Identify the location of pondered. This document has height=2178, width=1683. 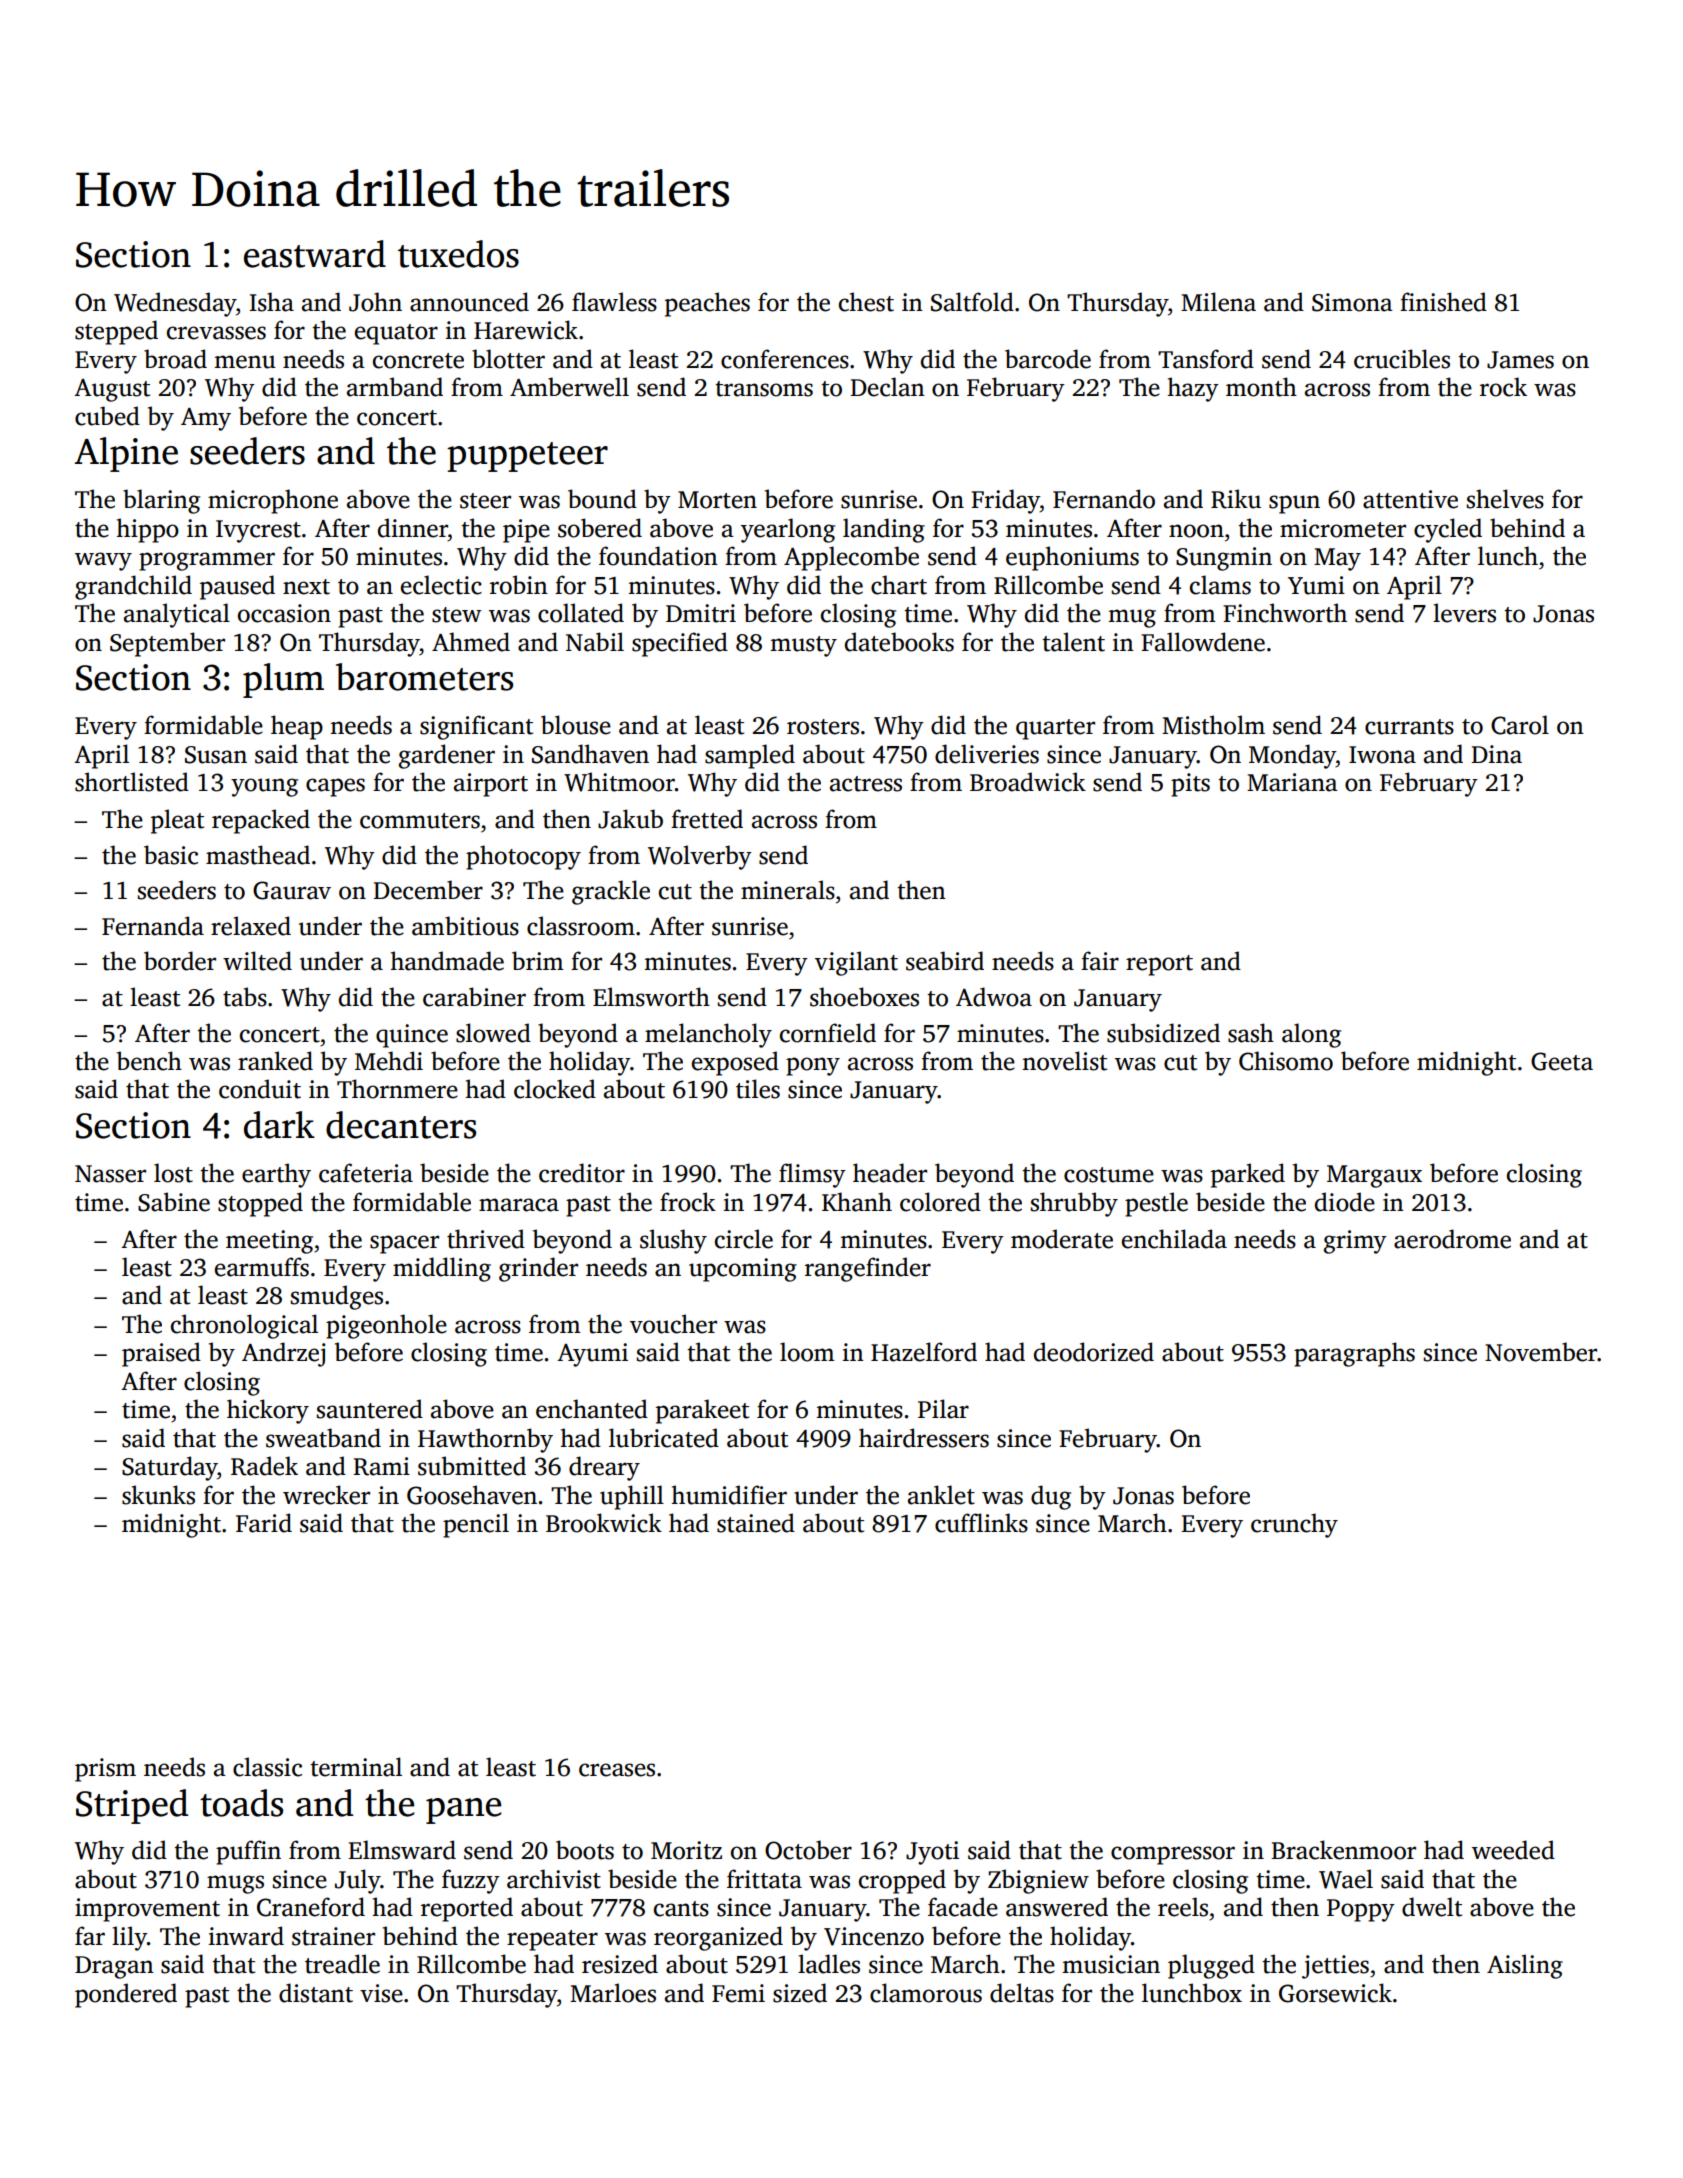
(126, 1995).
